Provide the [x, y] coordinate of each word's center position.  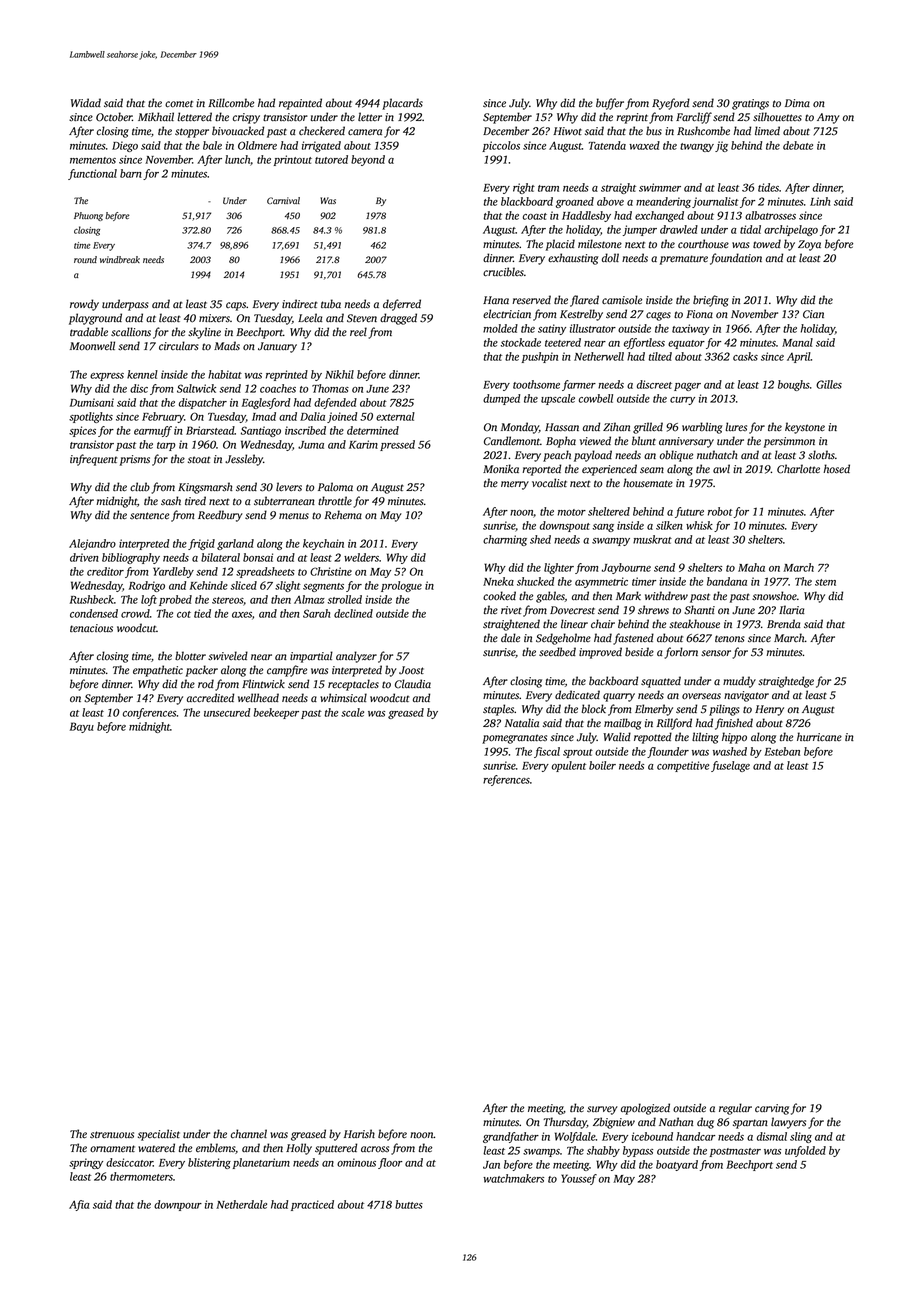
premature [684, 260]
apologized [645, 1109]
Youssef [579, 1179]
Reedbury [220, 516]
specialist [159, 1135]
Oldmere [257, 145]
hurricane [819, 736]
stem [825, 582]
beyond [368, 160]
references [506, 780]
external [395, 416]
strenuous [112, 1135]
